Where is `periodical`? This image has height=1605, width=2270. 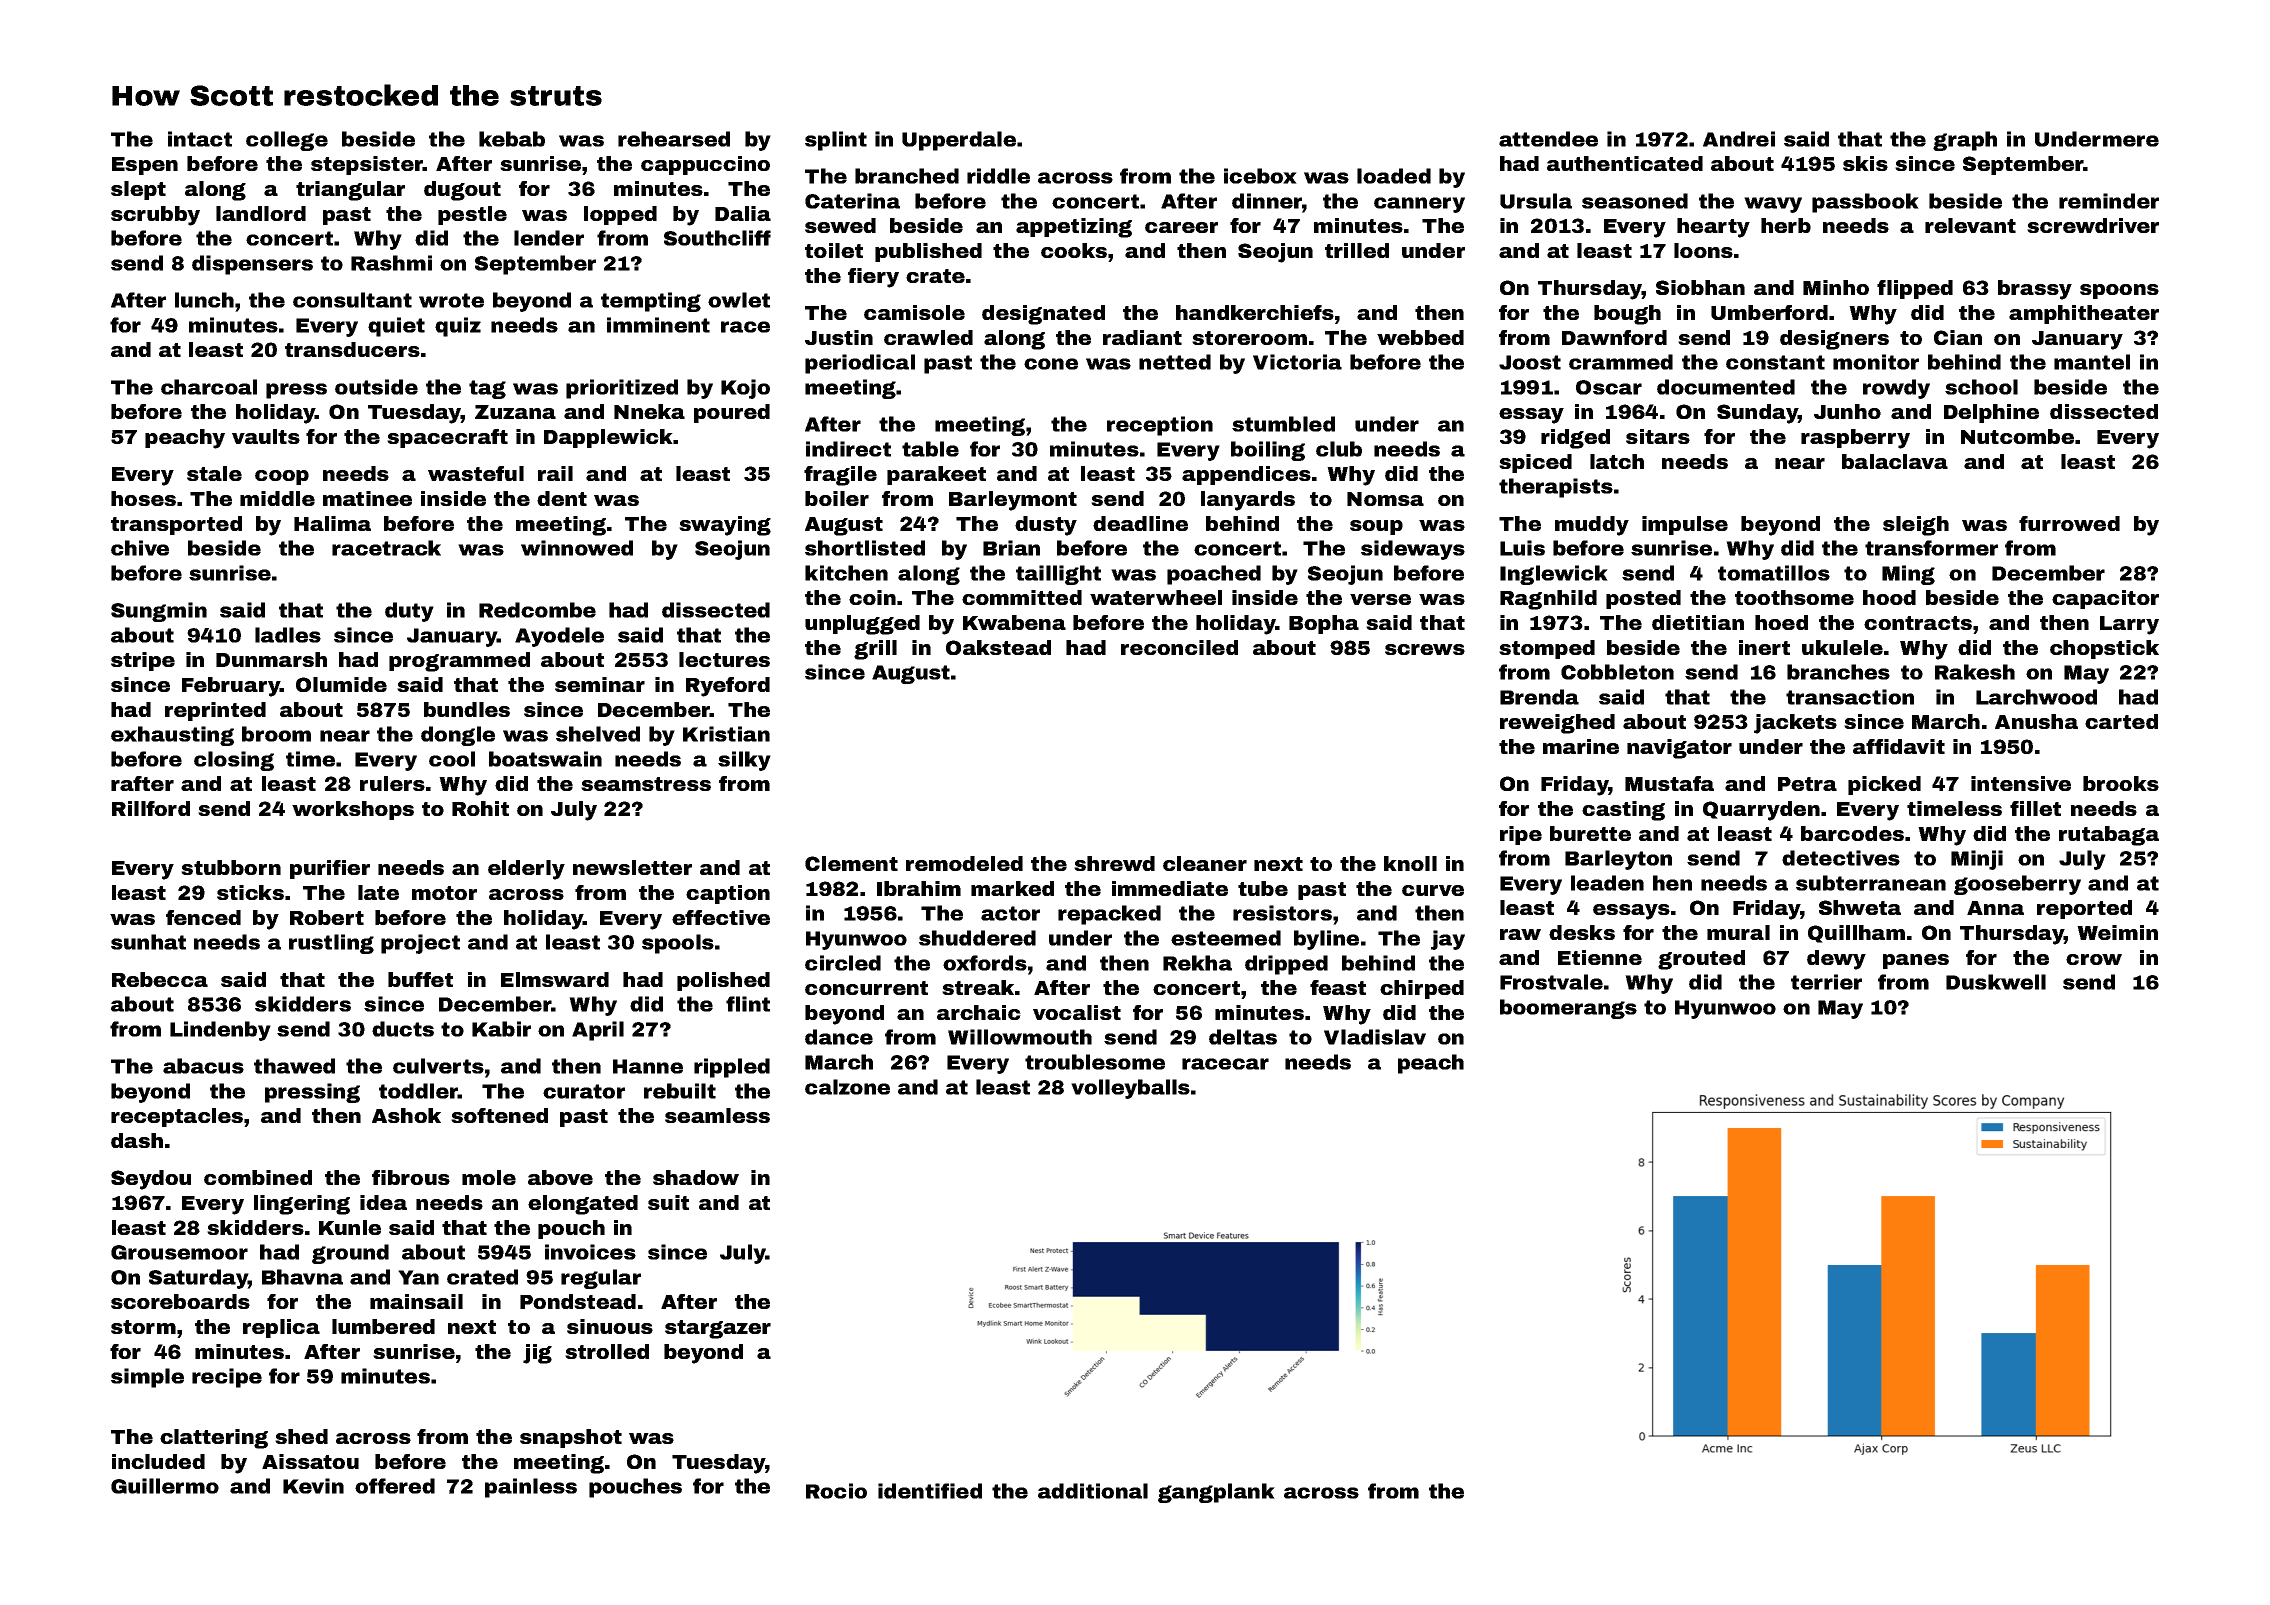
periodical is located at coordinates (860, 364).
